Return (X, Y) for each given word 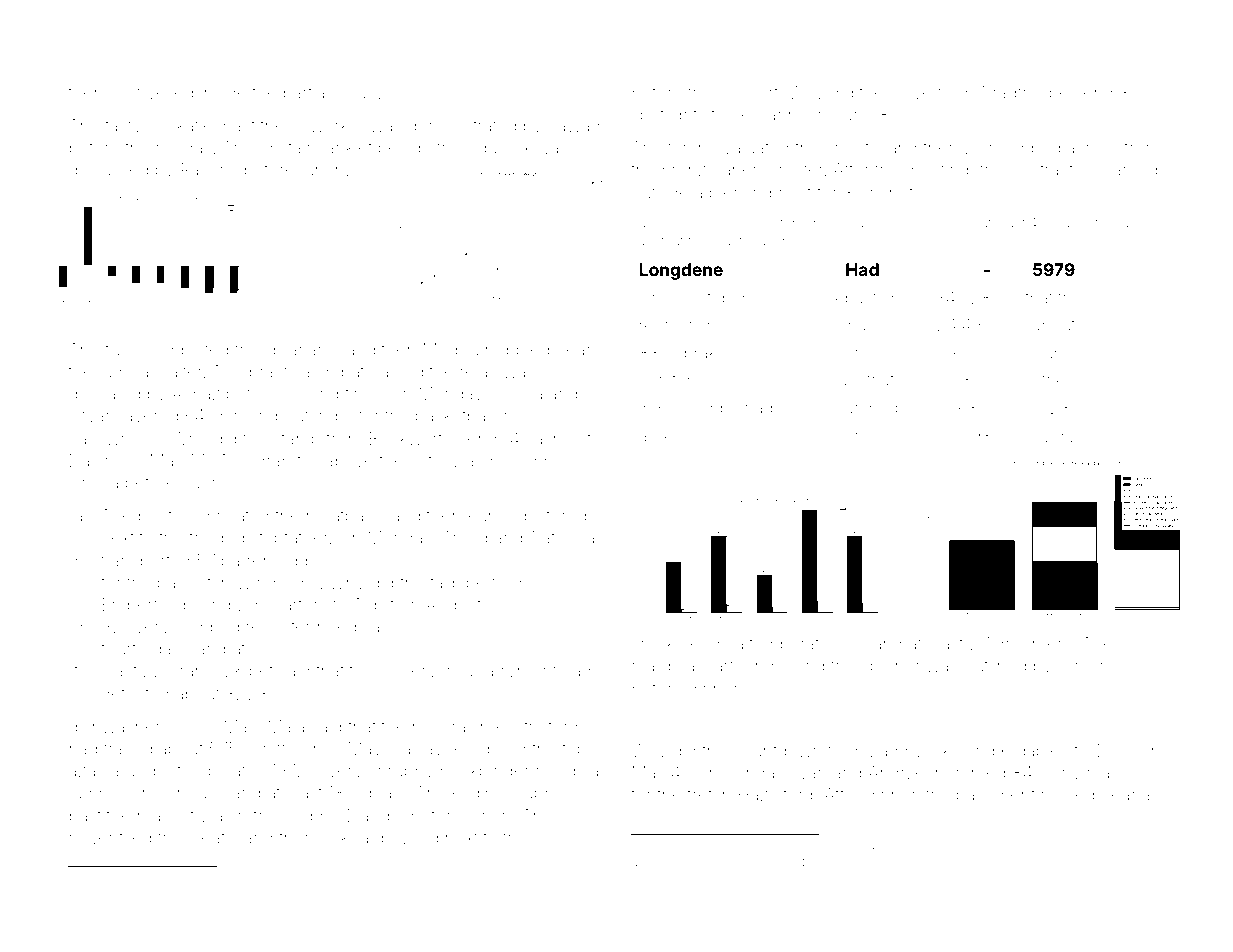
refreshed (275, 815)
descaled (104, 393)
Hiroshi (1085, 665)
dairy (172, 650)
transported (145, 562)
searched (862, 408)
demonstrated (462, 125)
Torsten (667, 379)
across (1092, 149)
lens (851, 643)
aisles (660, 436)
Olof (125, 92)
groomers (1033, 647)
